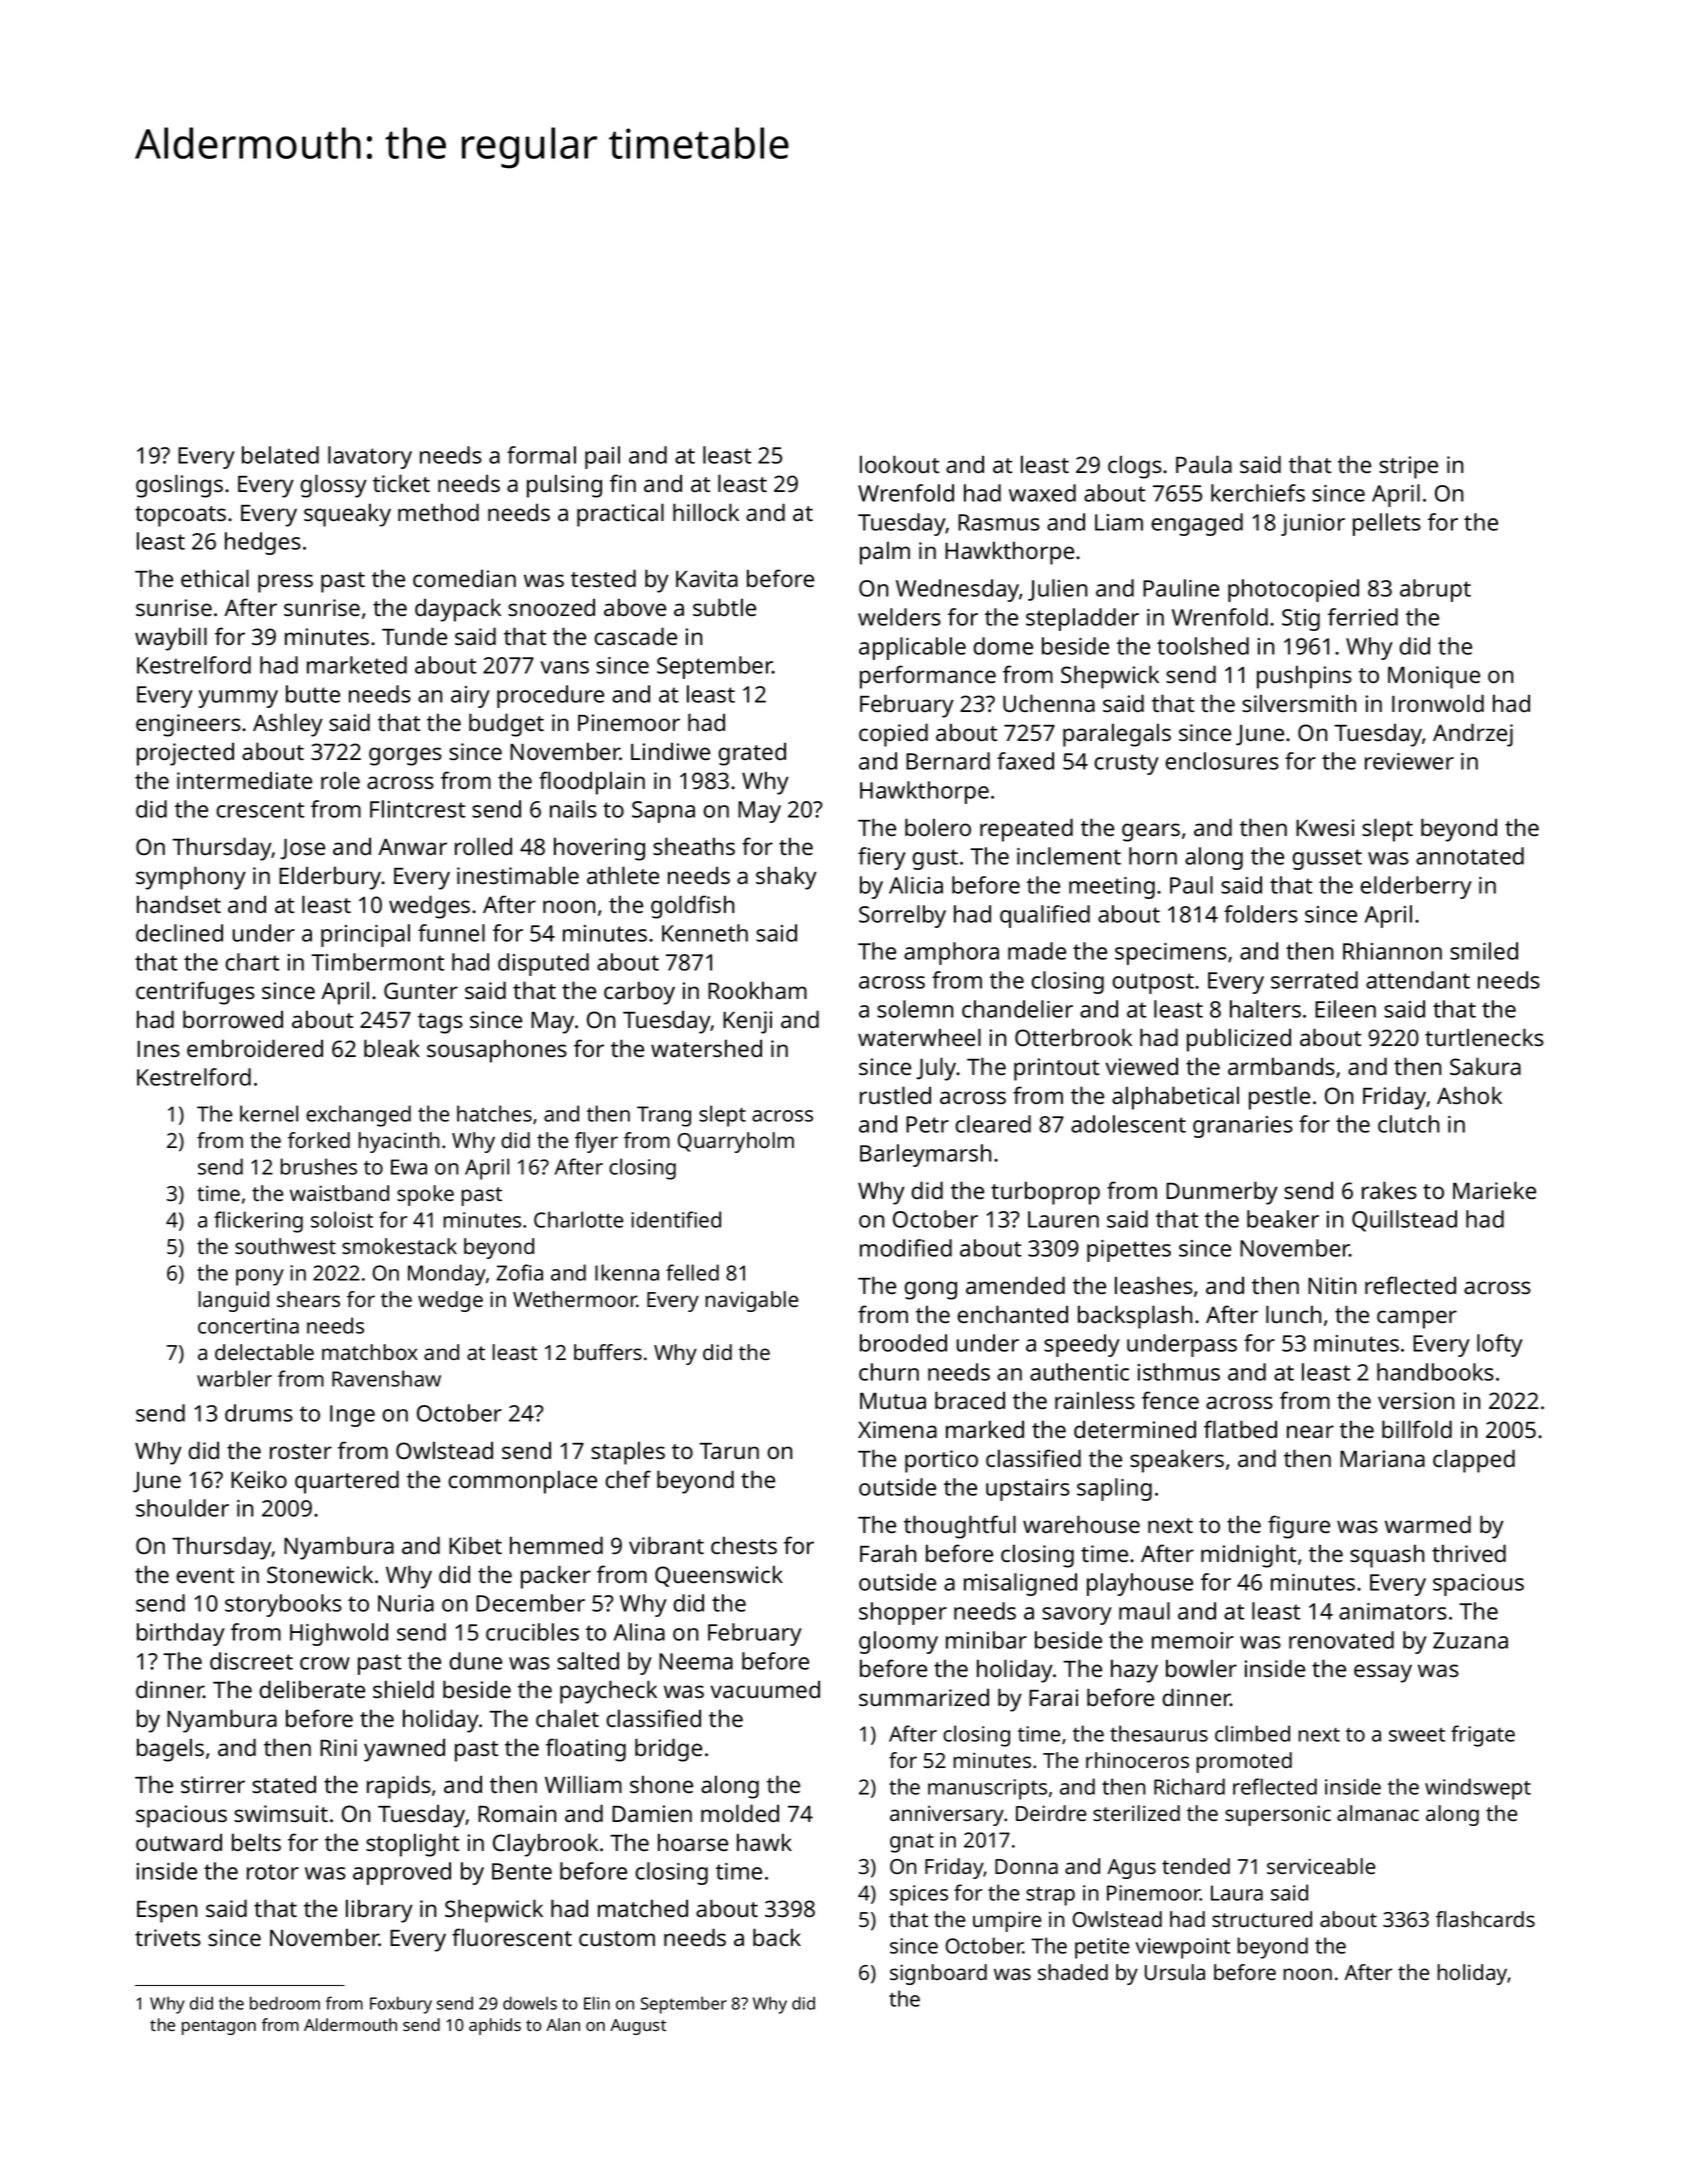  I want to click on stripe, so click(1408, 467).
